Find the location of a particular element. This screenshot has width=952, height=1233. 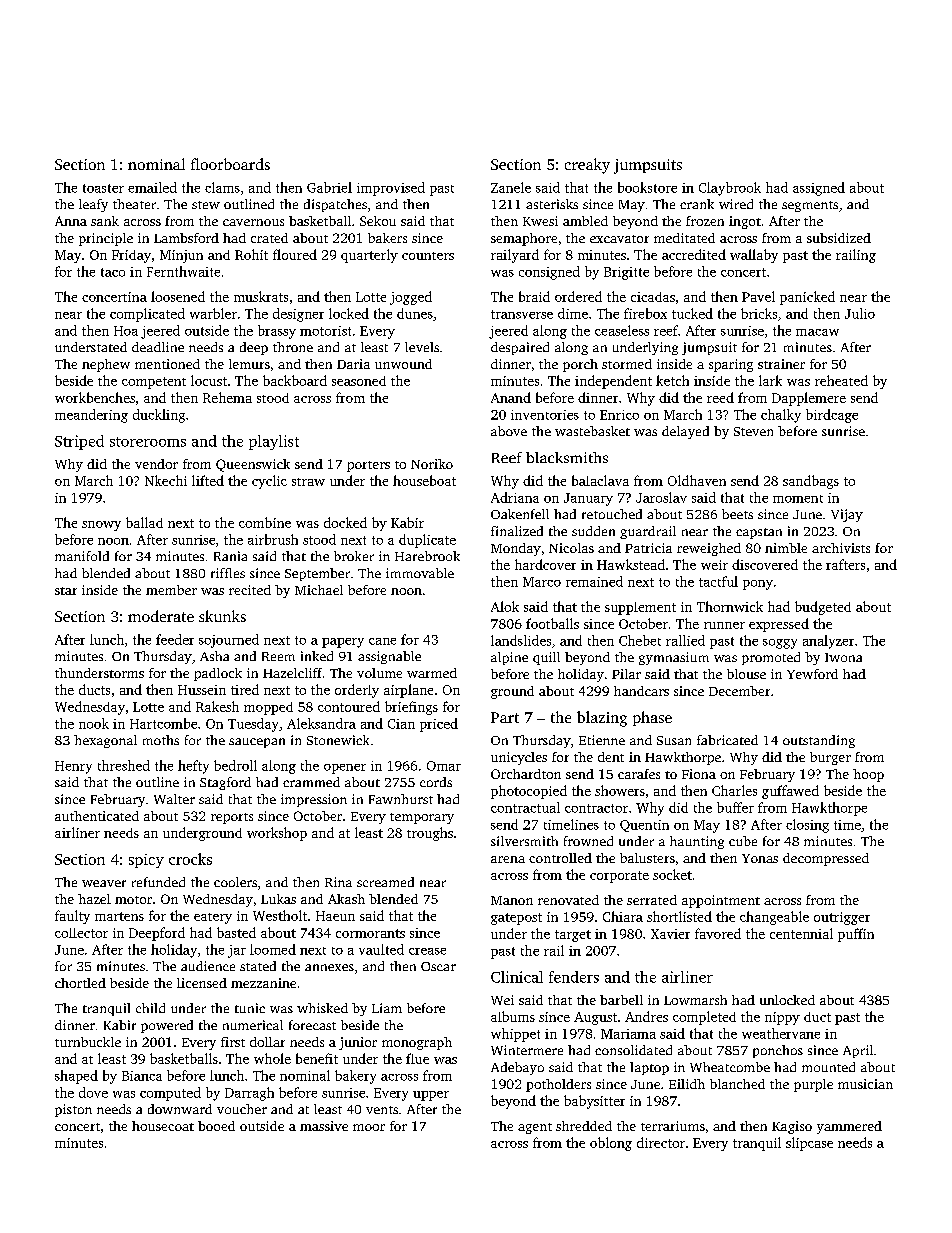

Gabriel is located at coordinates (329, 187).
